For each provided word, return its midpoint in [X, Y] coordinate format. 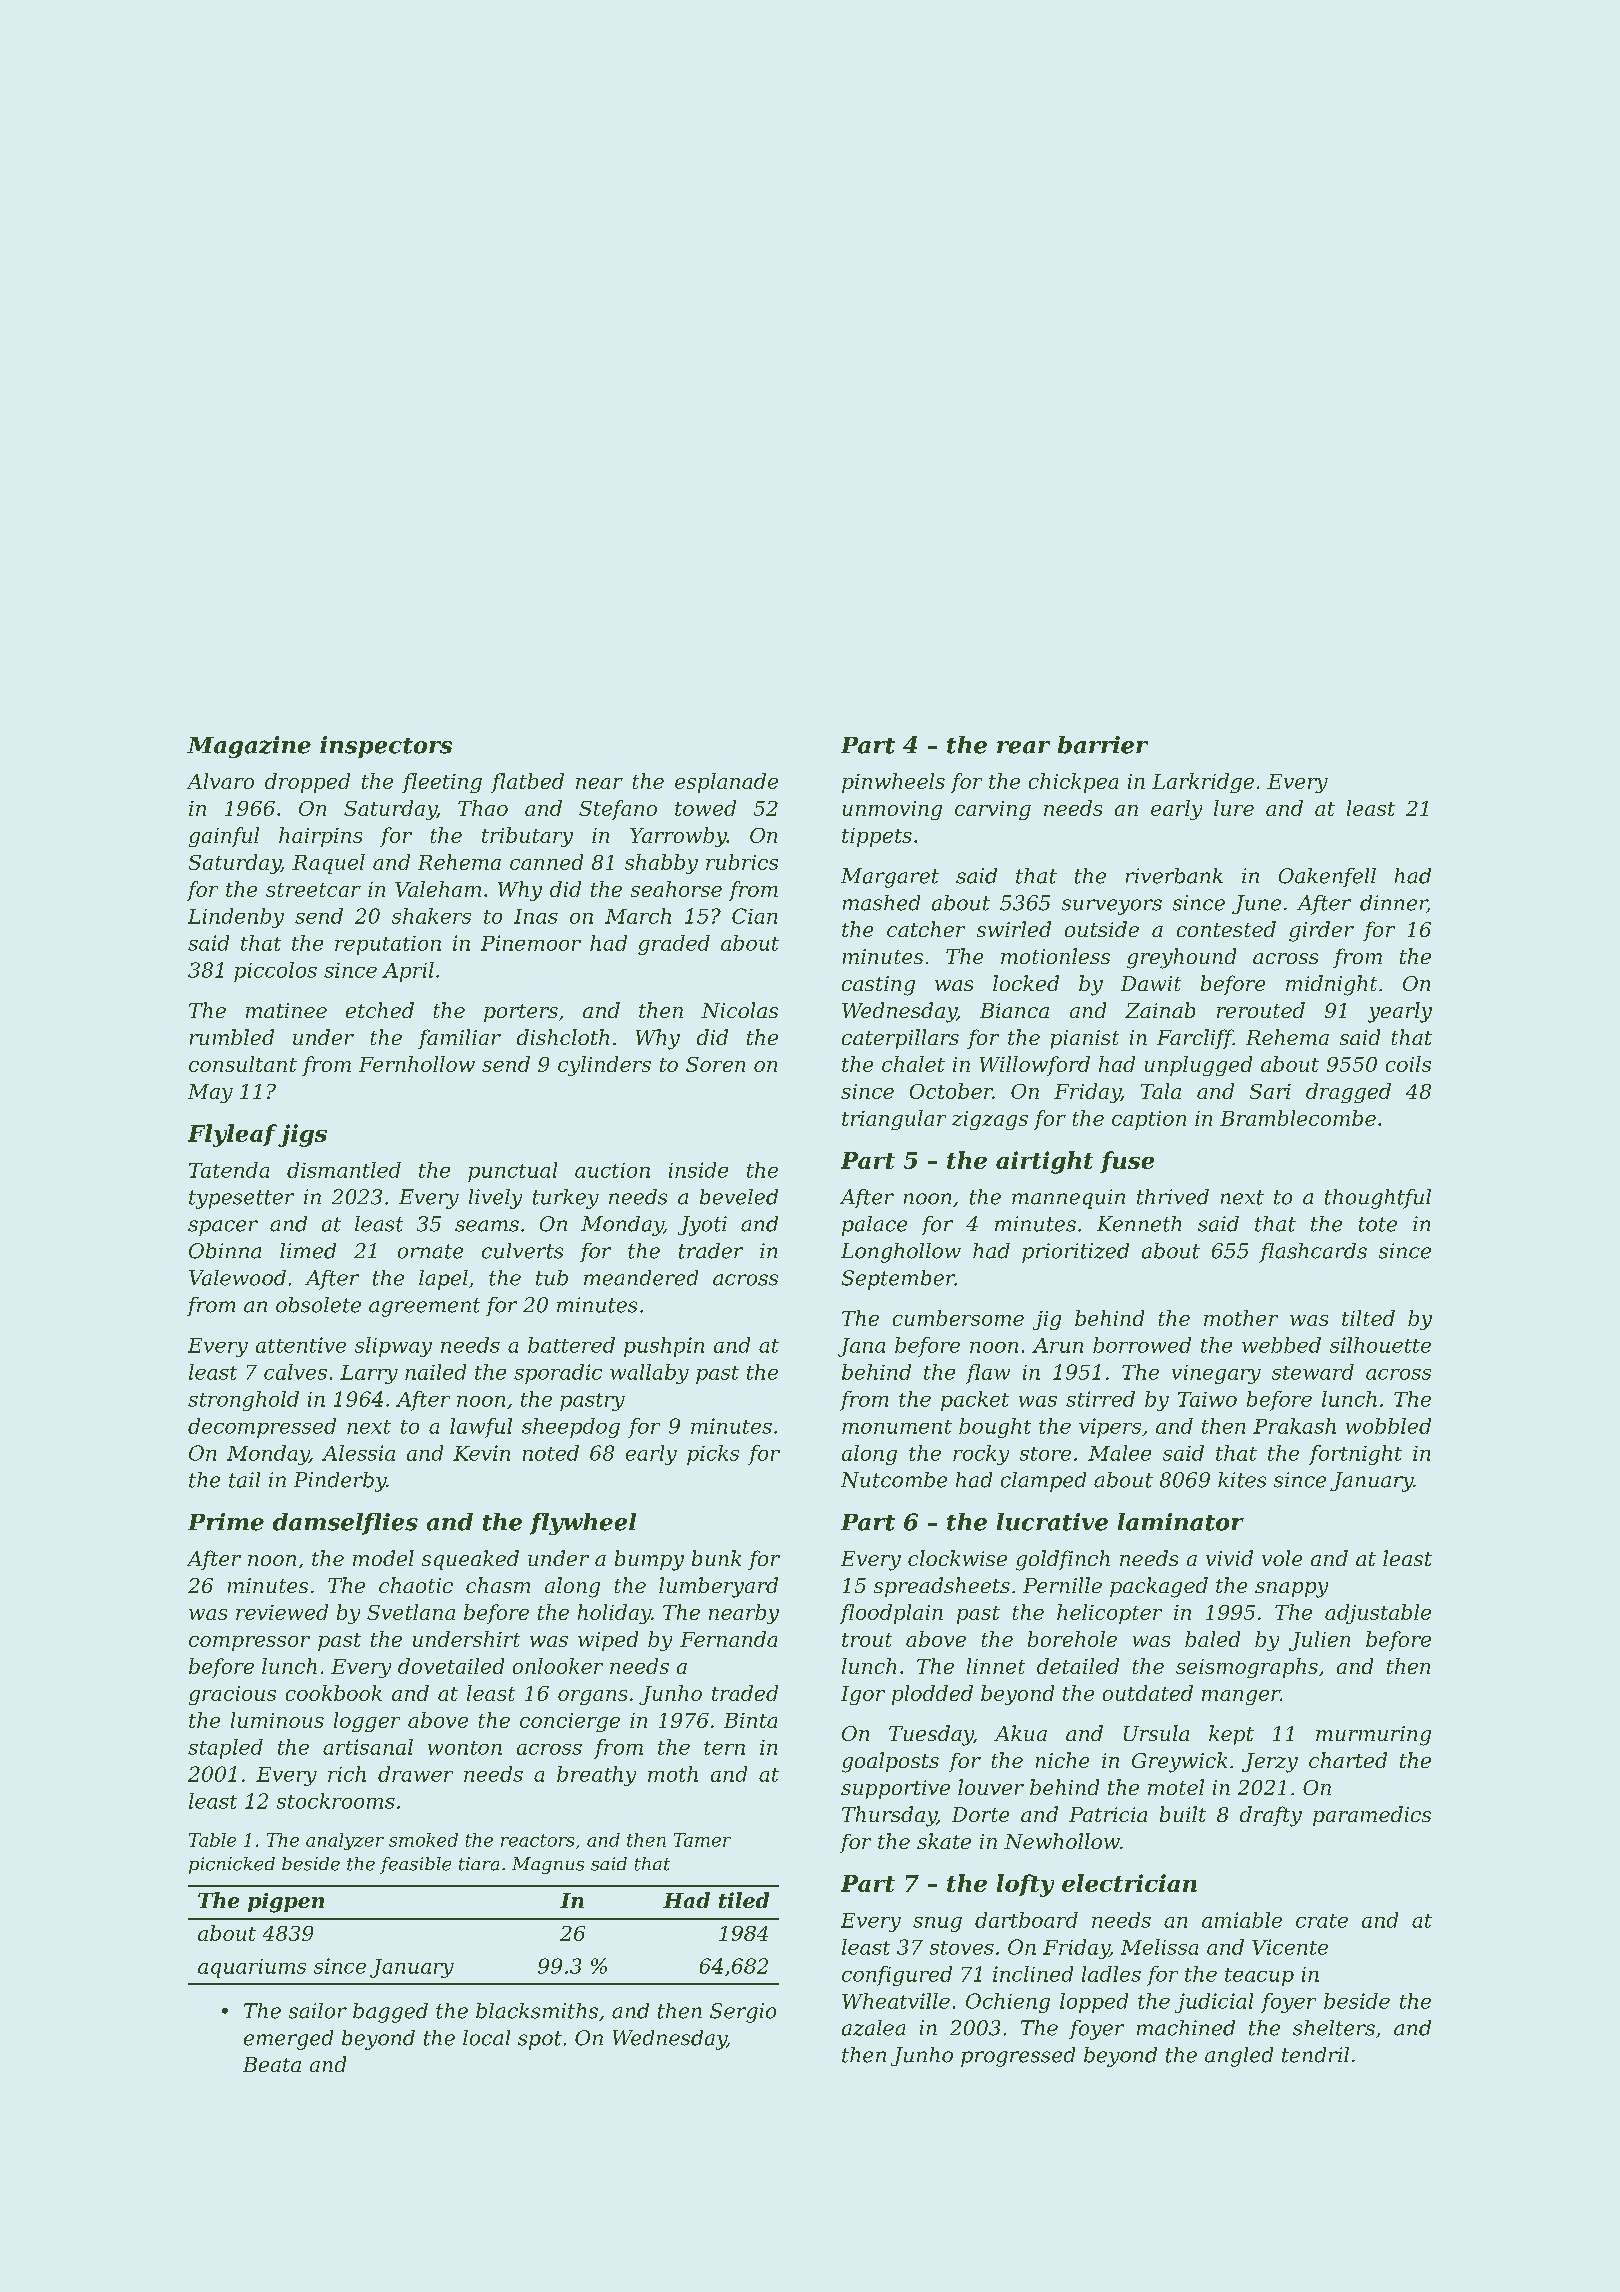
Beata [272, 2064]
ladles [1111, 1974]
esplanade [726, 783]
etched [380, 1010]
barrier [1103, 745]
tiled [744, 1900]
